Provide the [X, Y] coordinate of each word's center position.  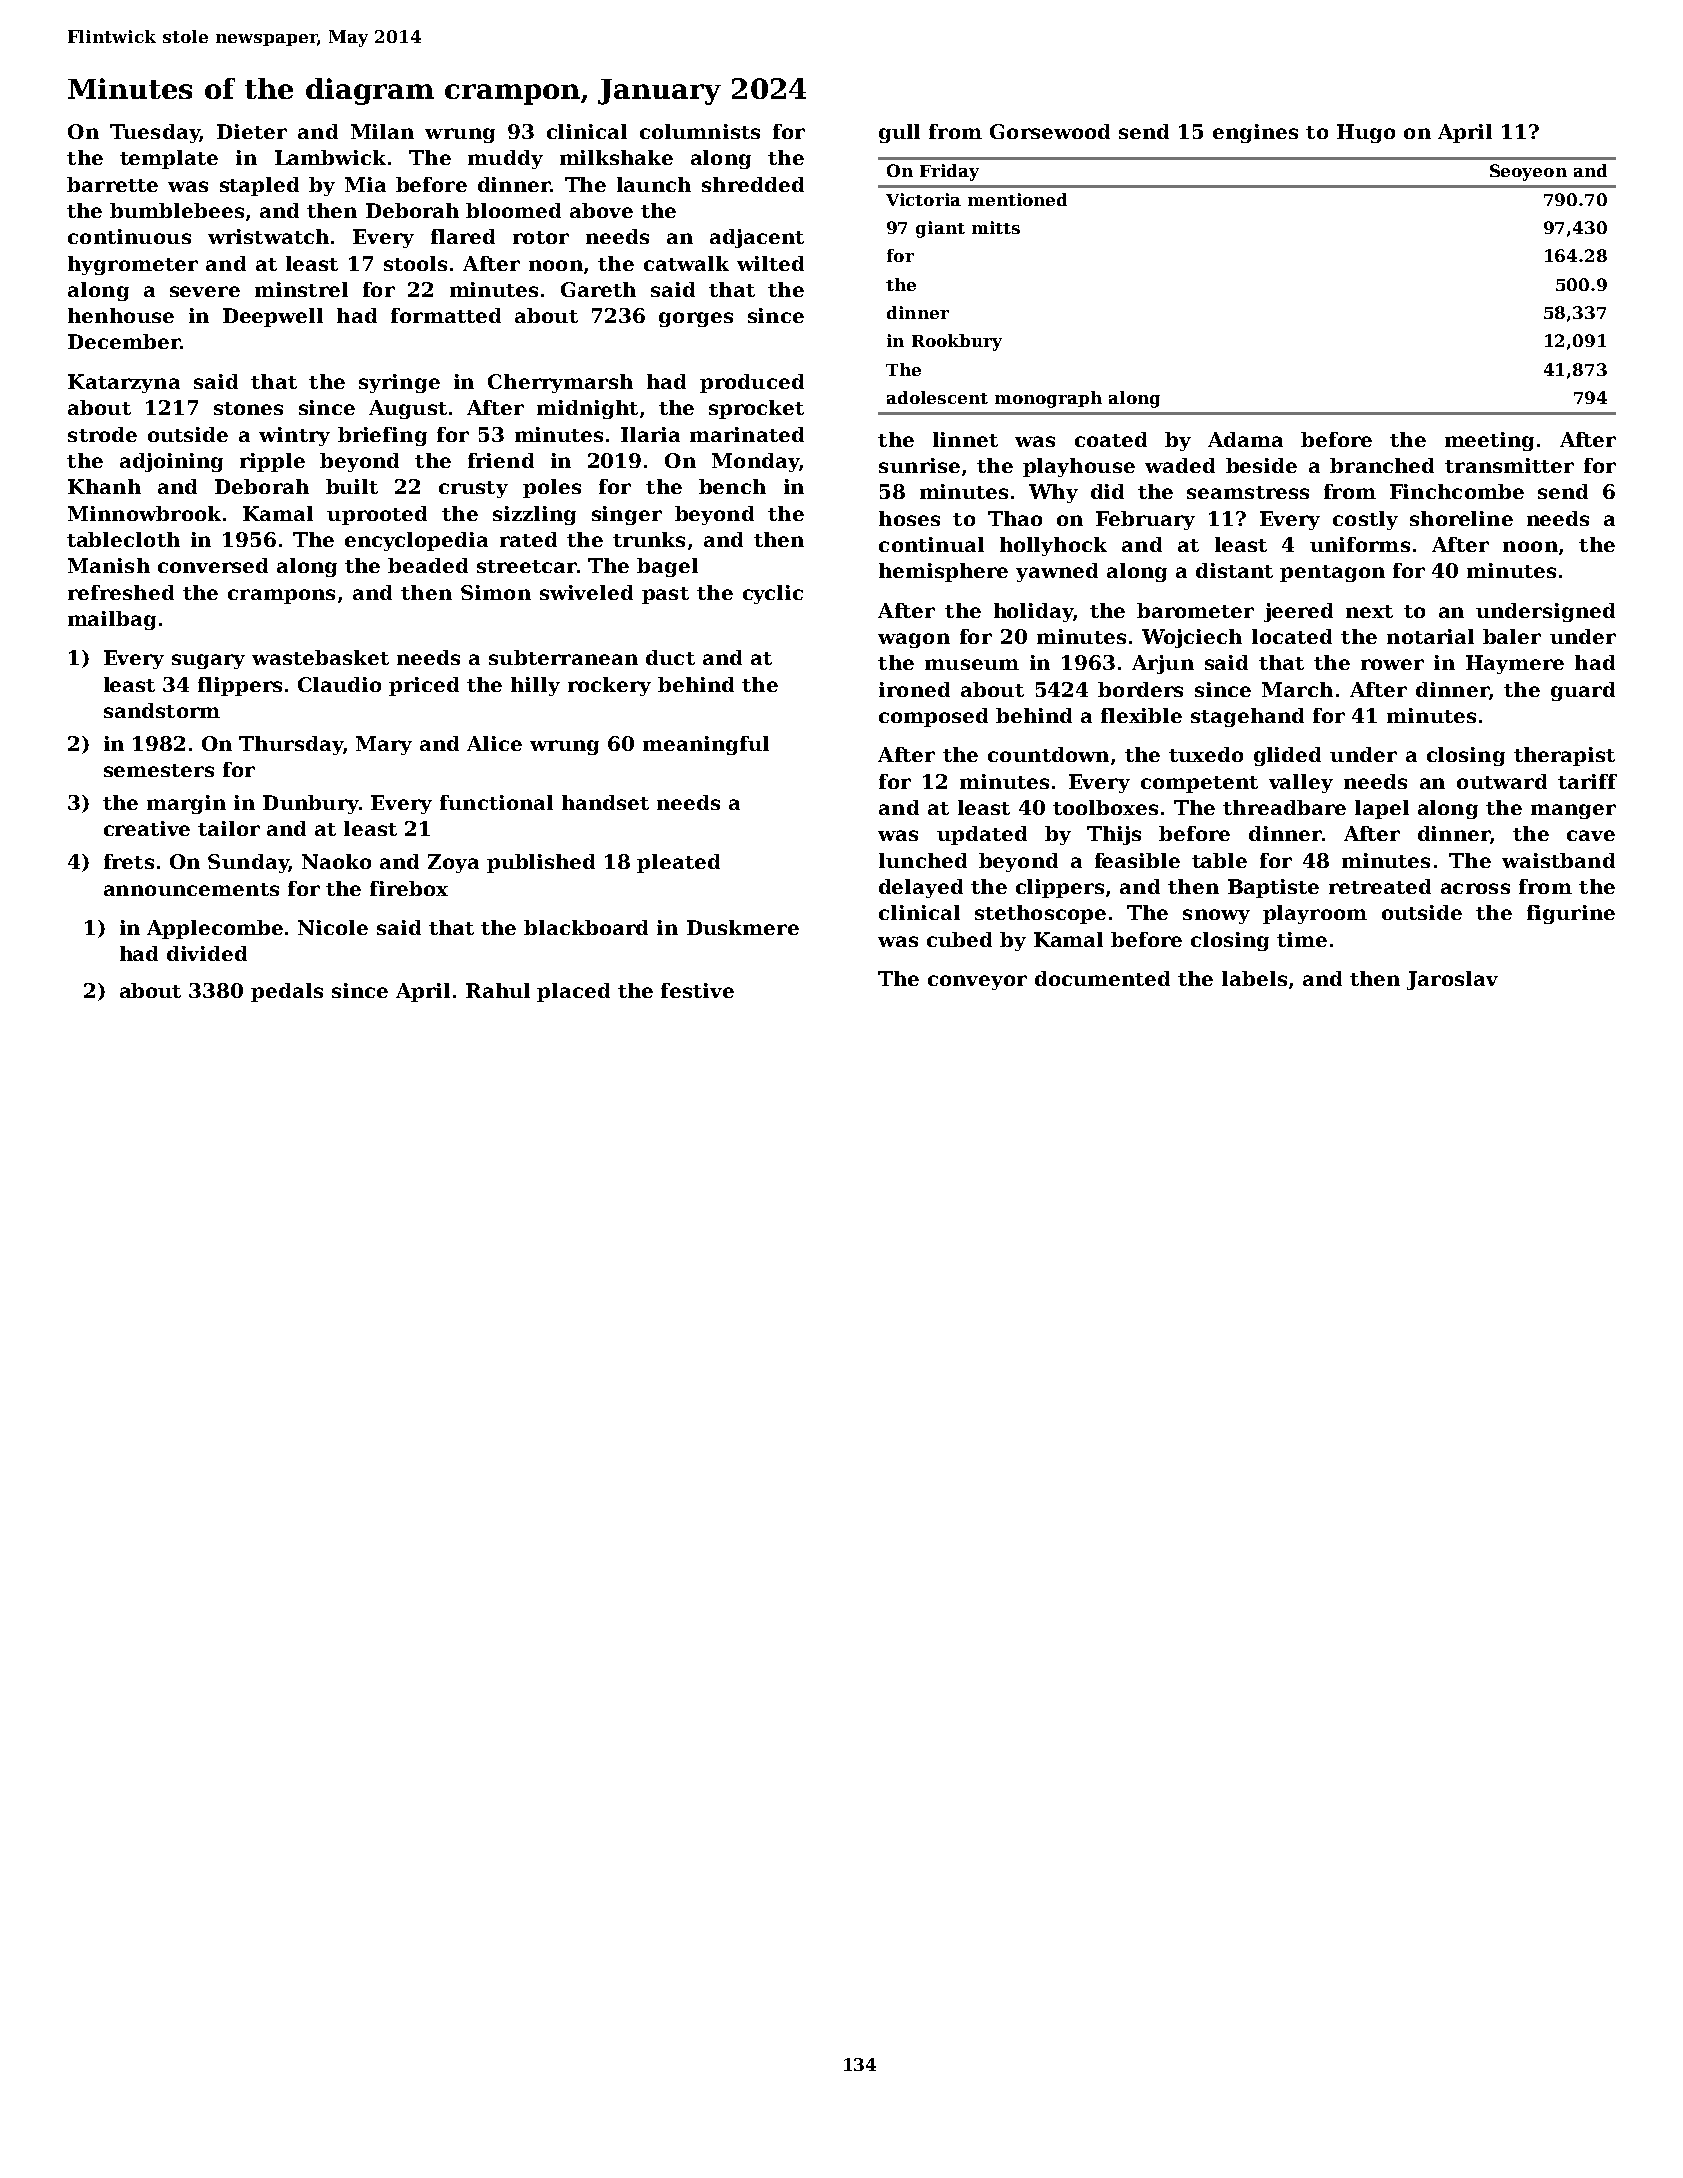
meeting [1489, 441]
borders [1140, 689]
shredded [753, 184]
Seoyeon [1528, 172]
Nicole [333, 927]
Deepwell [273, 317]
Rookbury [957, 342]
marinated [747, 434]
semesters [159, 770]
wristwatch [268, 236]
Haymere [1515, 664]
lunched [923, 860]
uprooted [377, 515]
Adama [1245, 439]
